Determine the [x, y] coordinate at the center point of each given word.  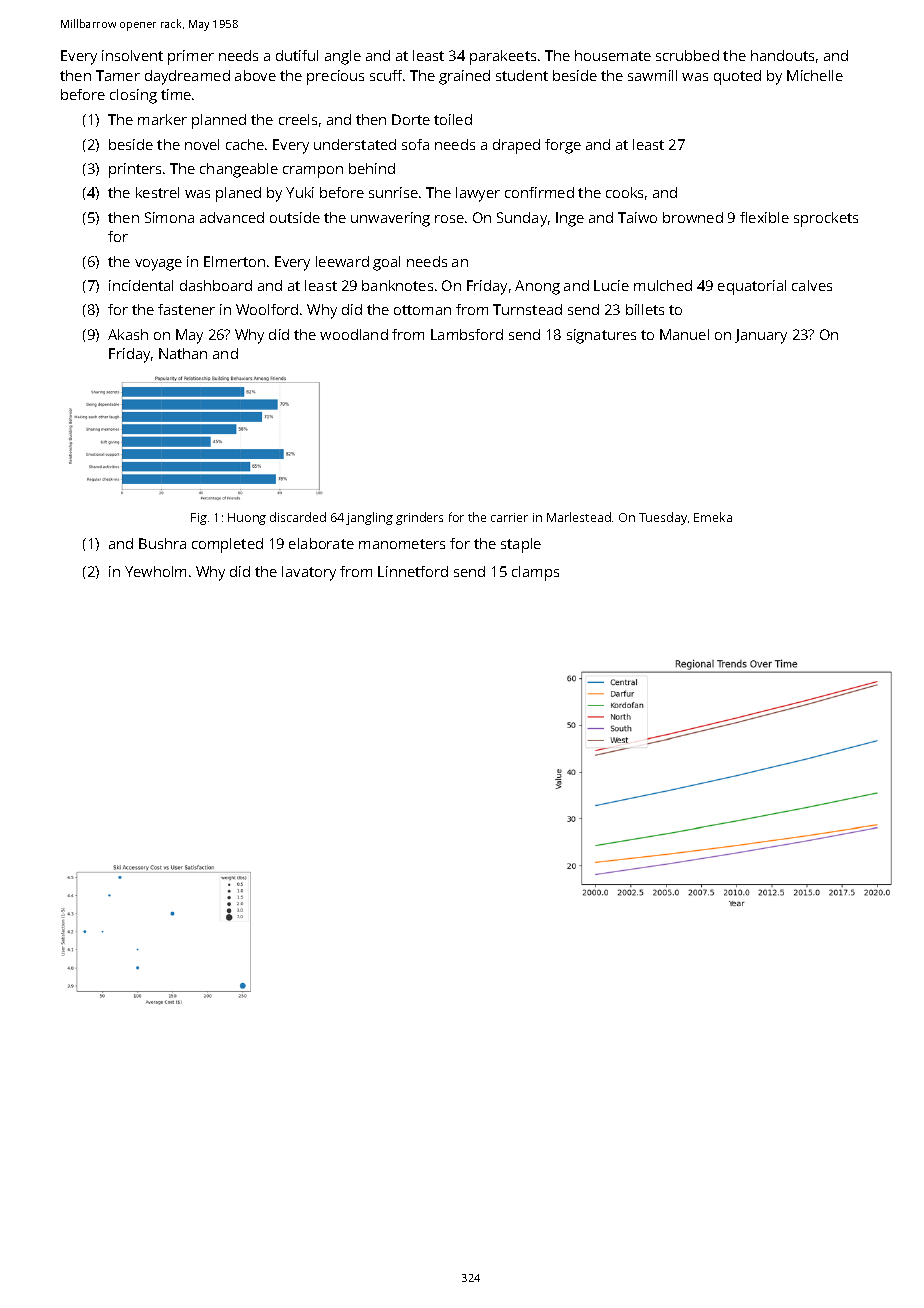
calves [812, 285]
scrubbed [687, 55]
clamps [535, 573]
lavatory [309, 573]
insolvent [132, 55]
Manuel [684, 334]
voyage [158, 265]
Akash [128, 334]
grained [464, 77]
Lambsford [467, 334]
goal [386, 263]
